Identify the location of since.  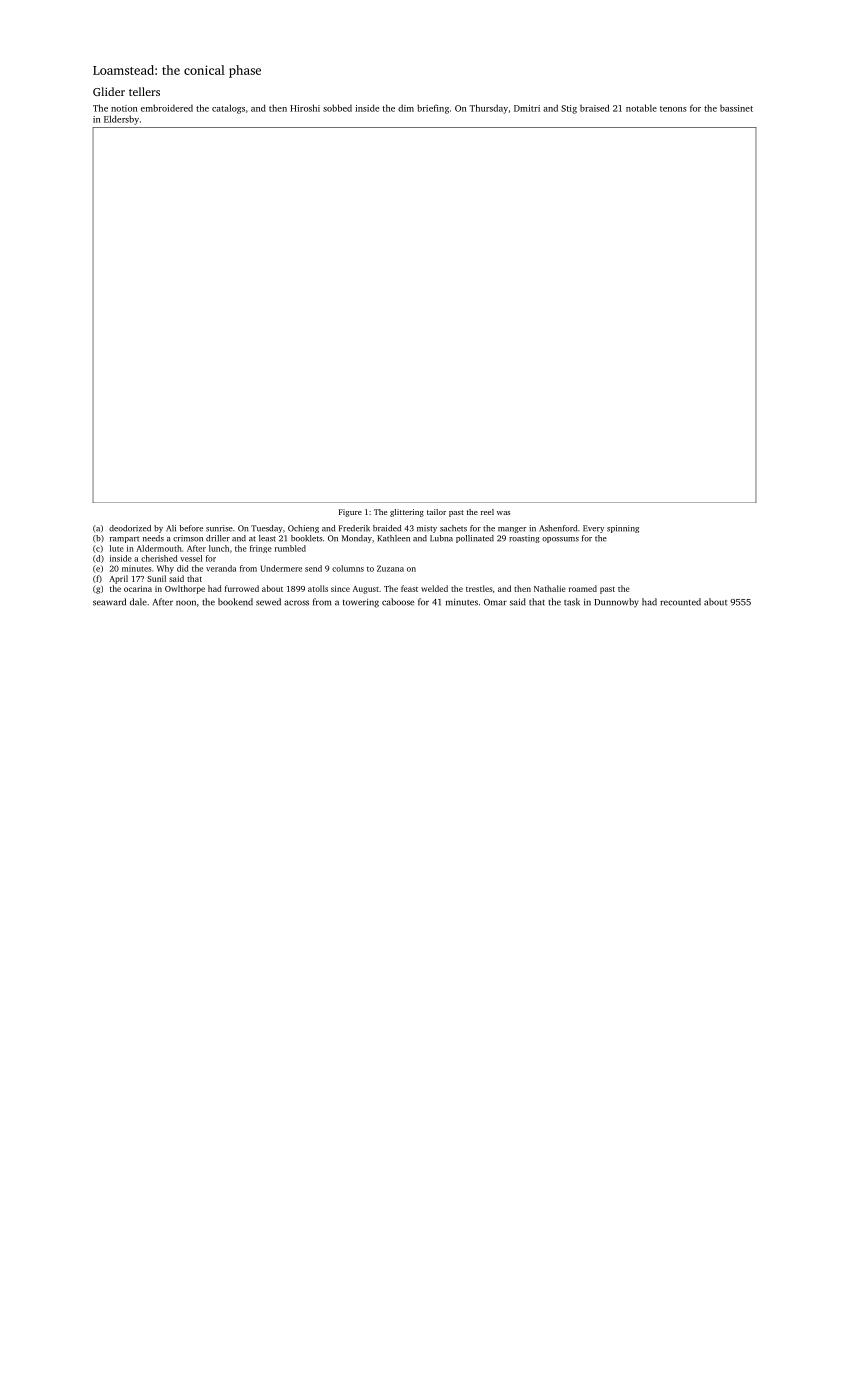
(340, 589).
